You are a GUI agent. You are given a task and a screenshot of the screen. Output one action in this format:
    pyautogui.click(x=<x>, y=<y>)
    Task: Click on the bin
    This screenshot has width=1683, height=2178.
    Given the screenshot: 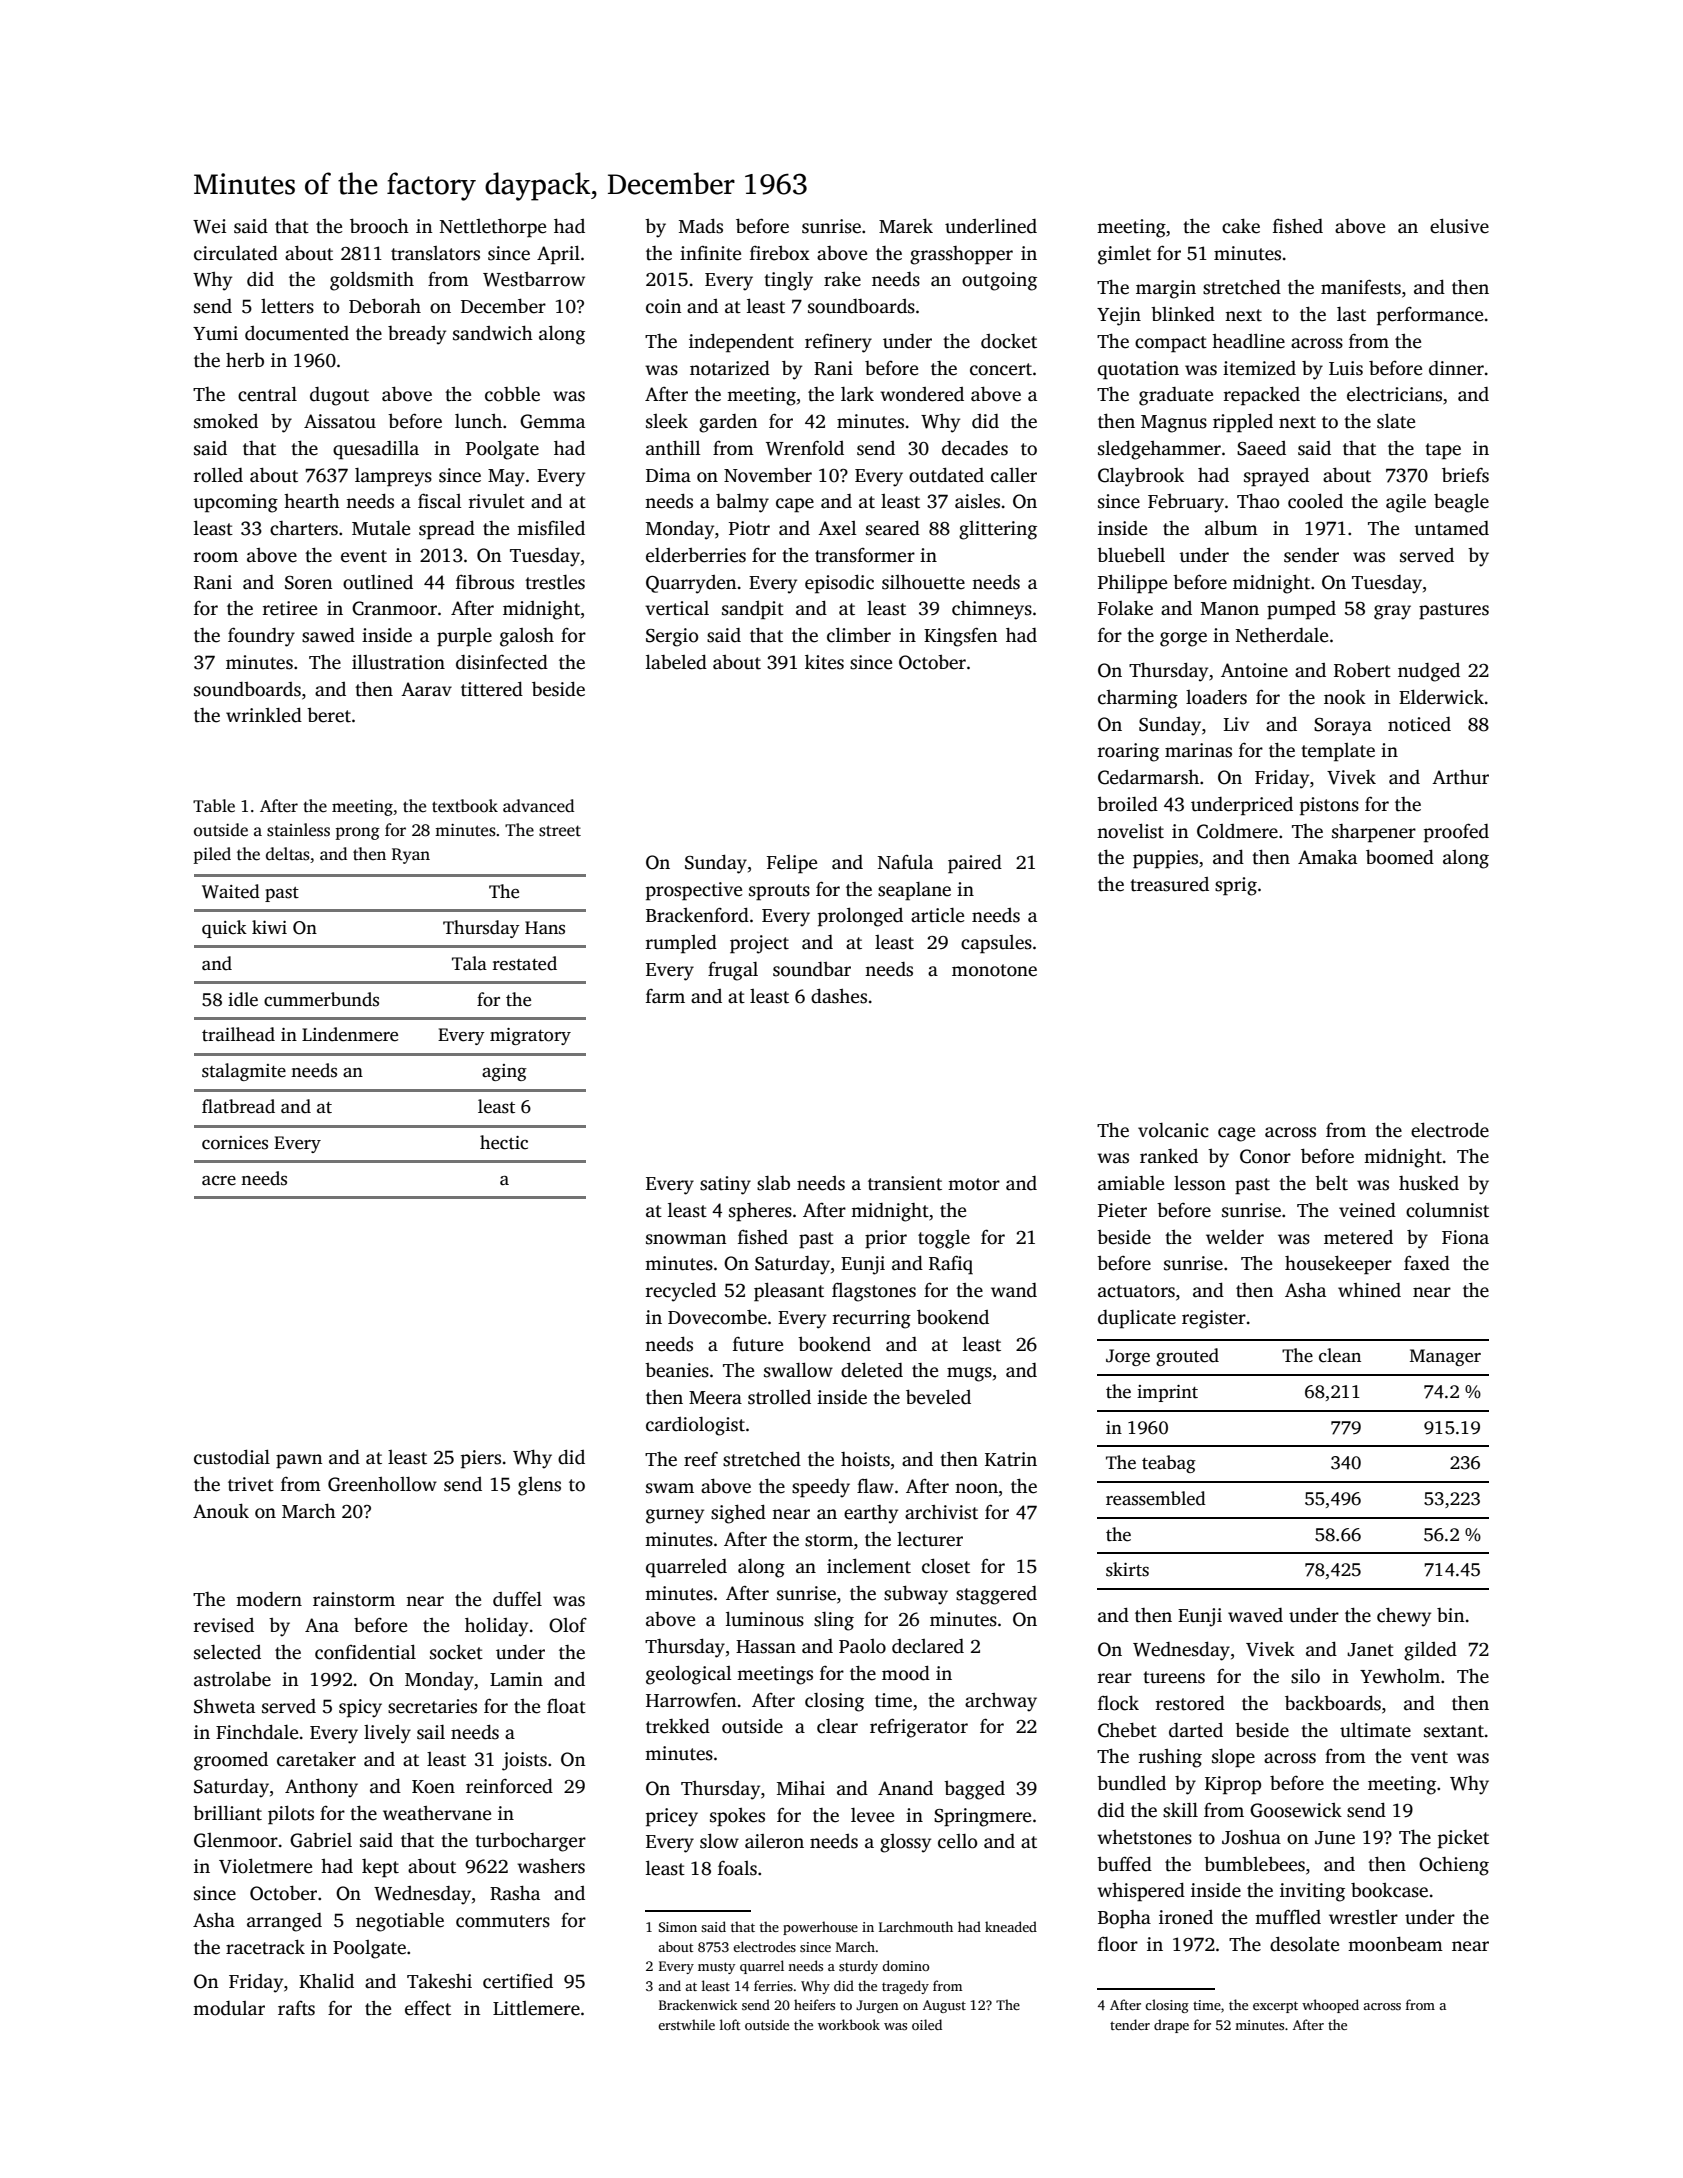 What is the action you would take?
    pyautogui.click(x=1451, y=1615)
